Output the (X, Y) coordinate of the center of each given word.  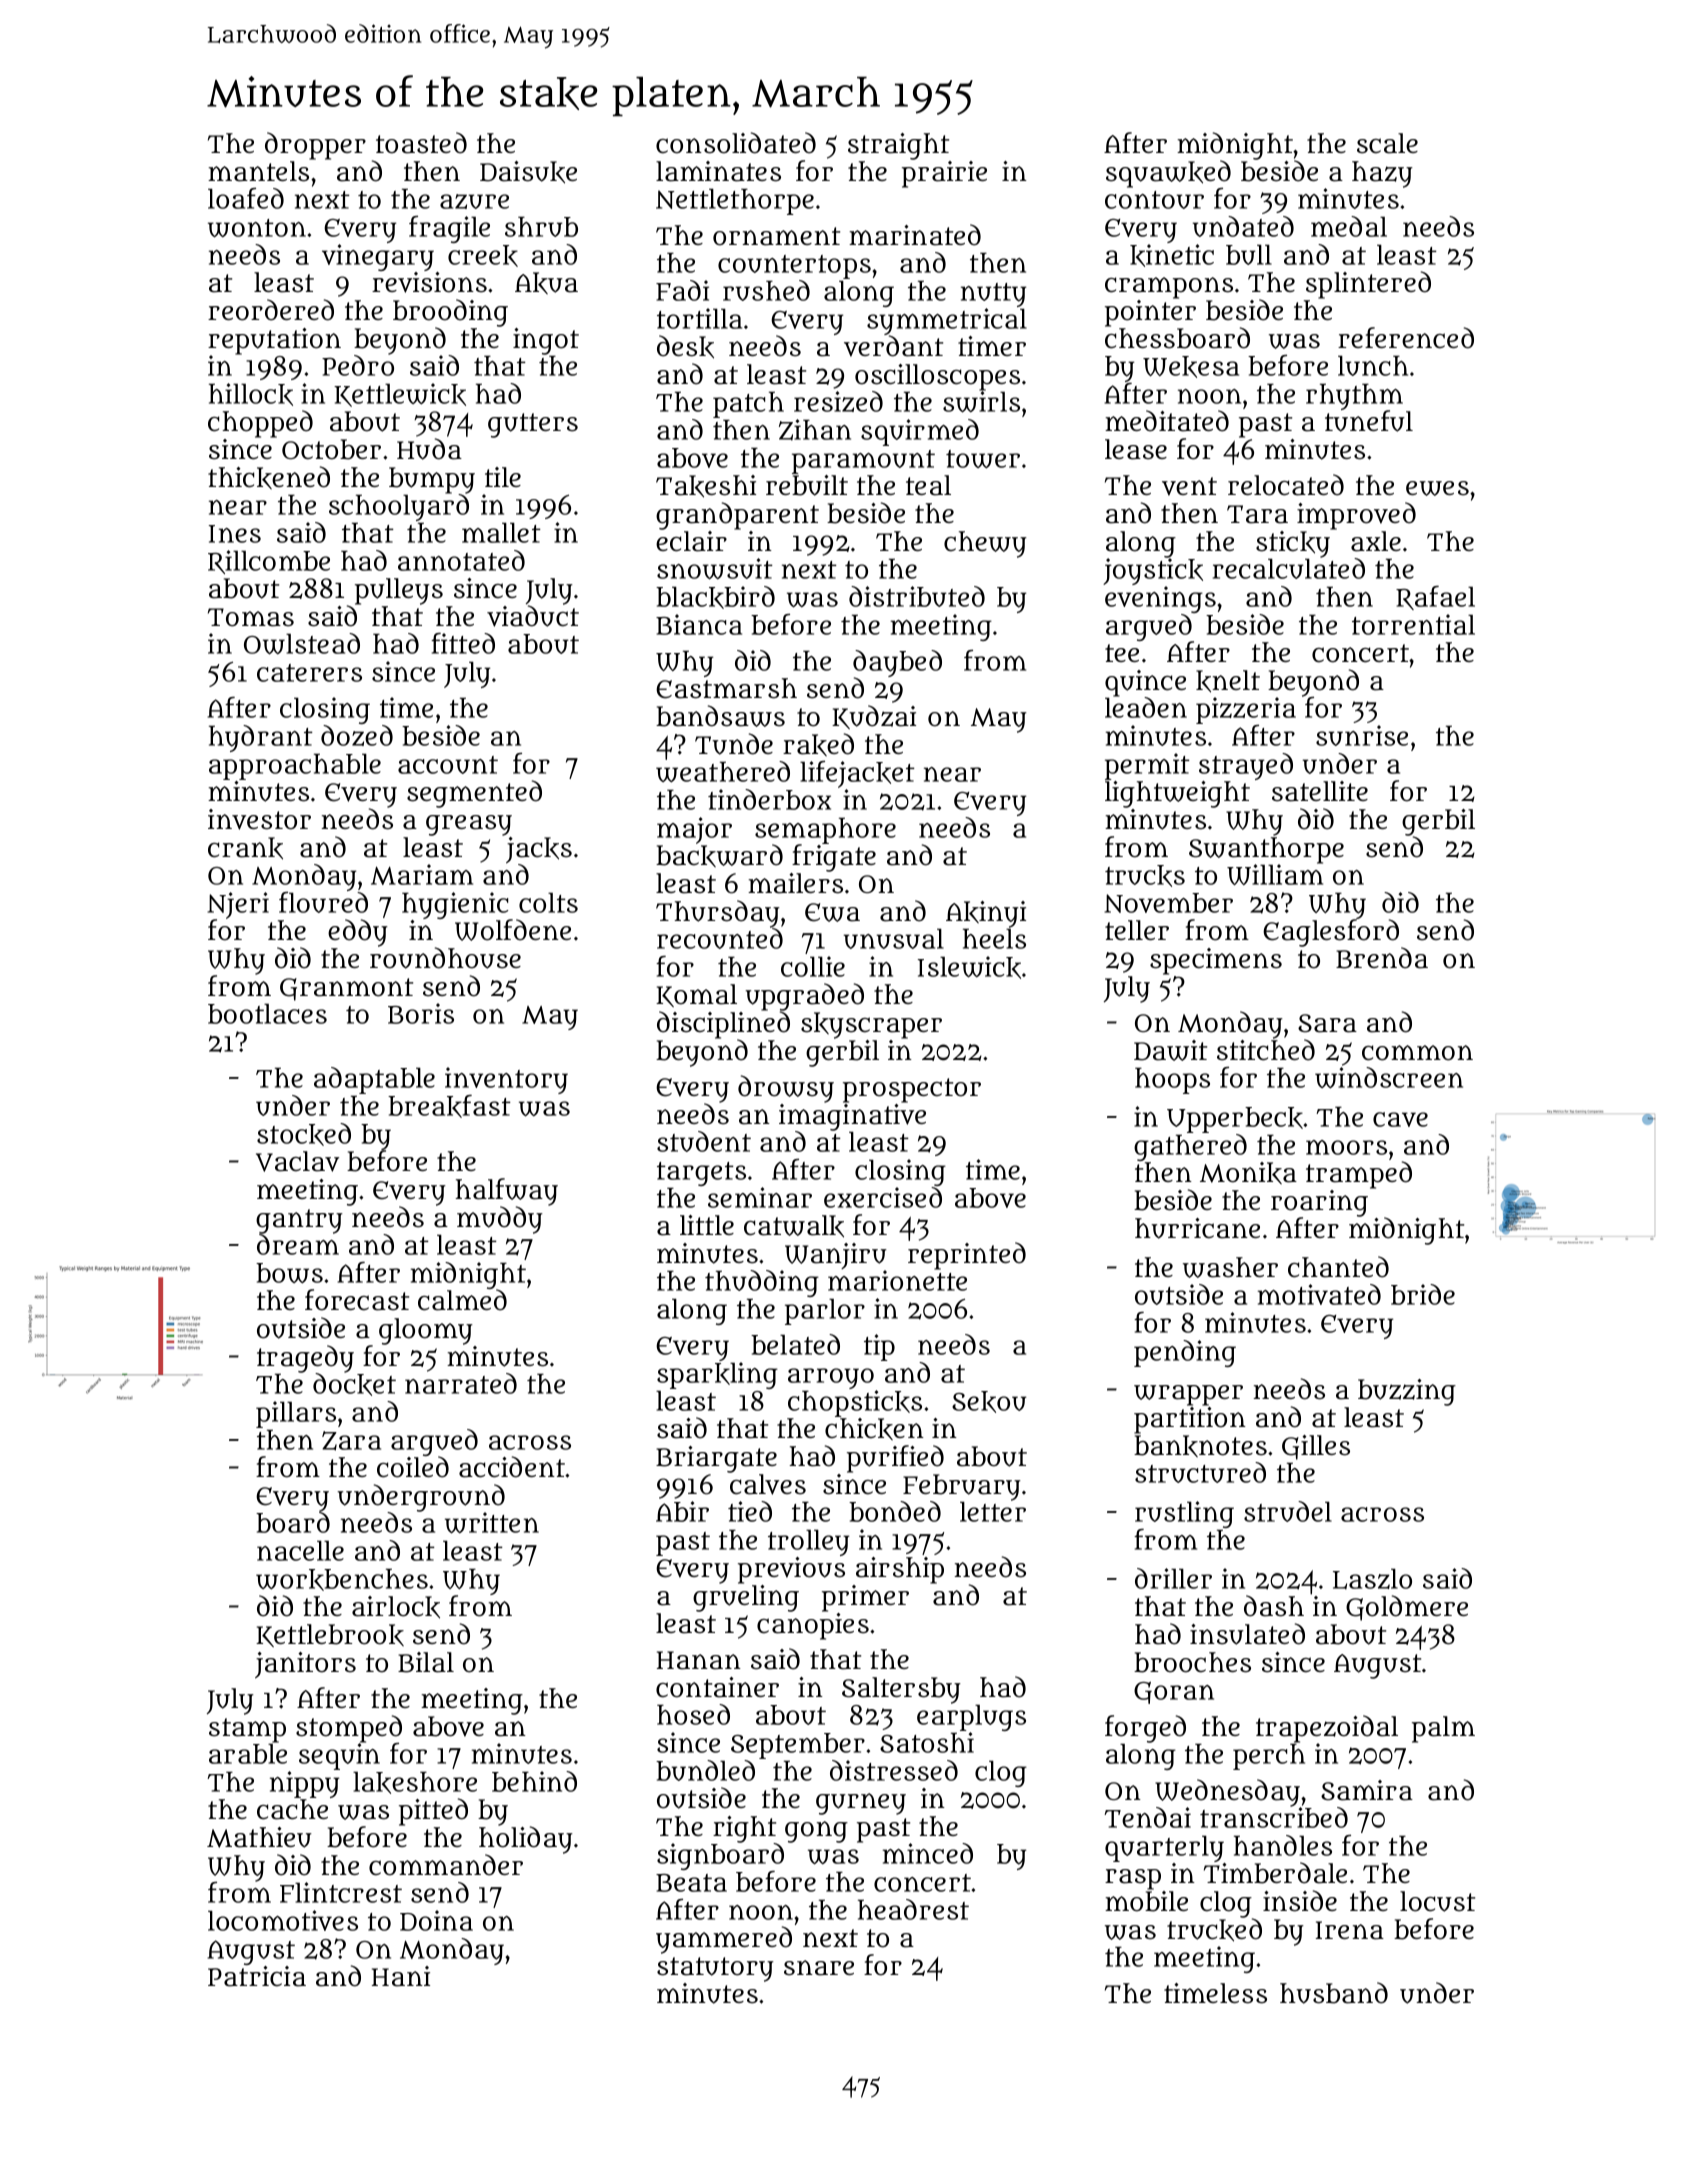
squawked (1168, 174)
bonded (895, 1511)
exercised (883, 1197)
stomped (349, 1729)
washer (1230, 1267)
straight (898, 146)
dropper (315, 146)
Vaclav (297, 1161)
